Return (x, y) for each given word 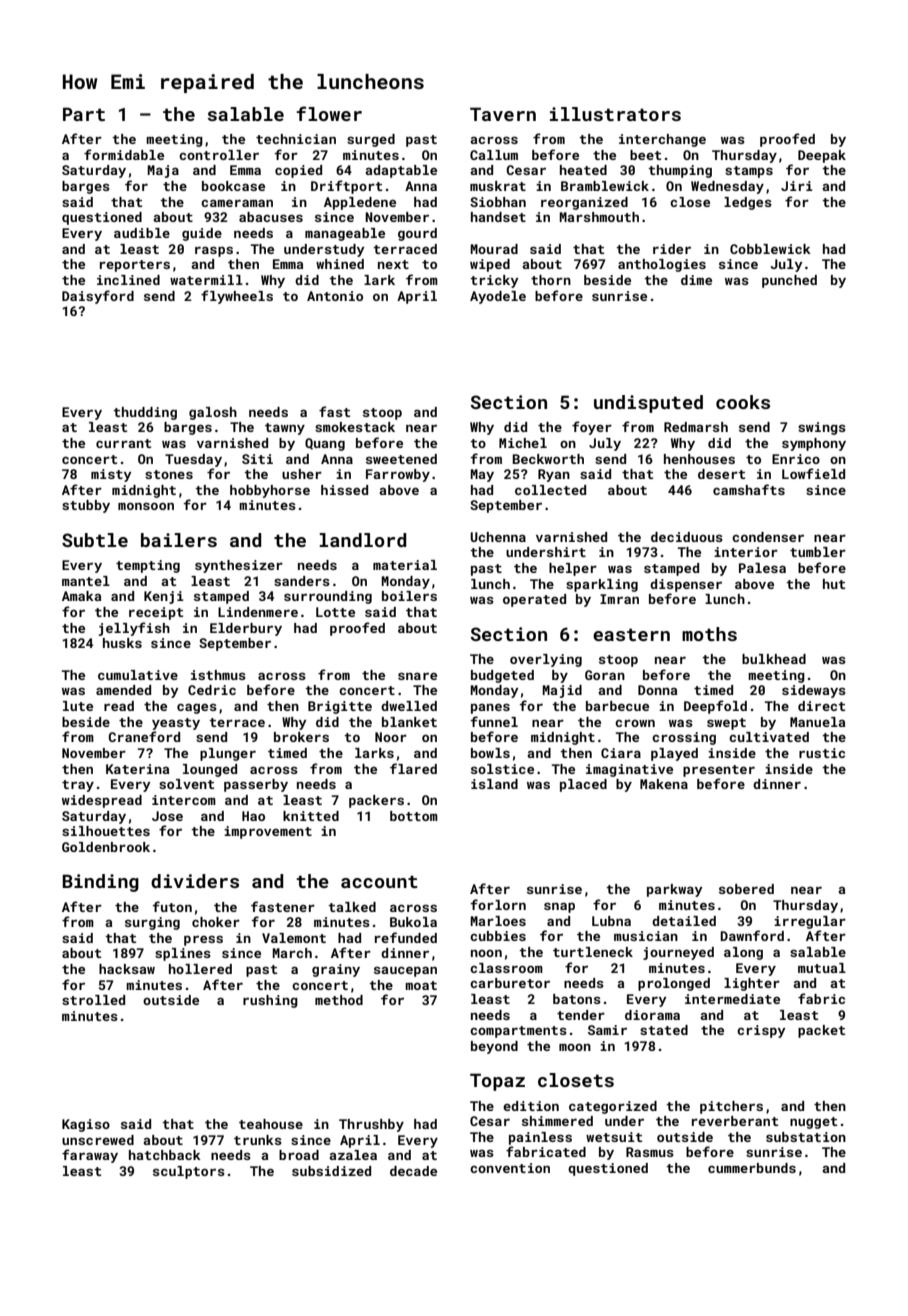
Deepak (822, 156)
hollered (200, 969)
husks (122, 643)
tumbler (818, 552)
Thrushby (371, 1125)
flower (329, 113)
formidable (124, 154)
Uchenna (498, 537)
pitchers (731, 1107)
